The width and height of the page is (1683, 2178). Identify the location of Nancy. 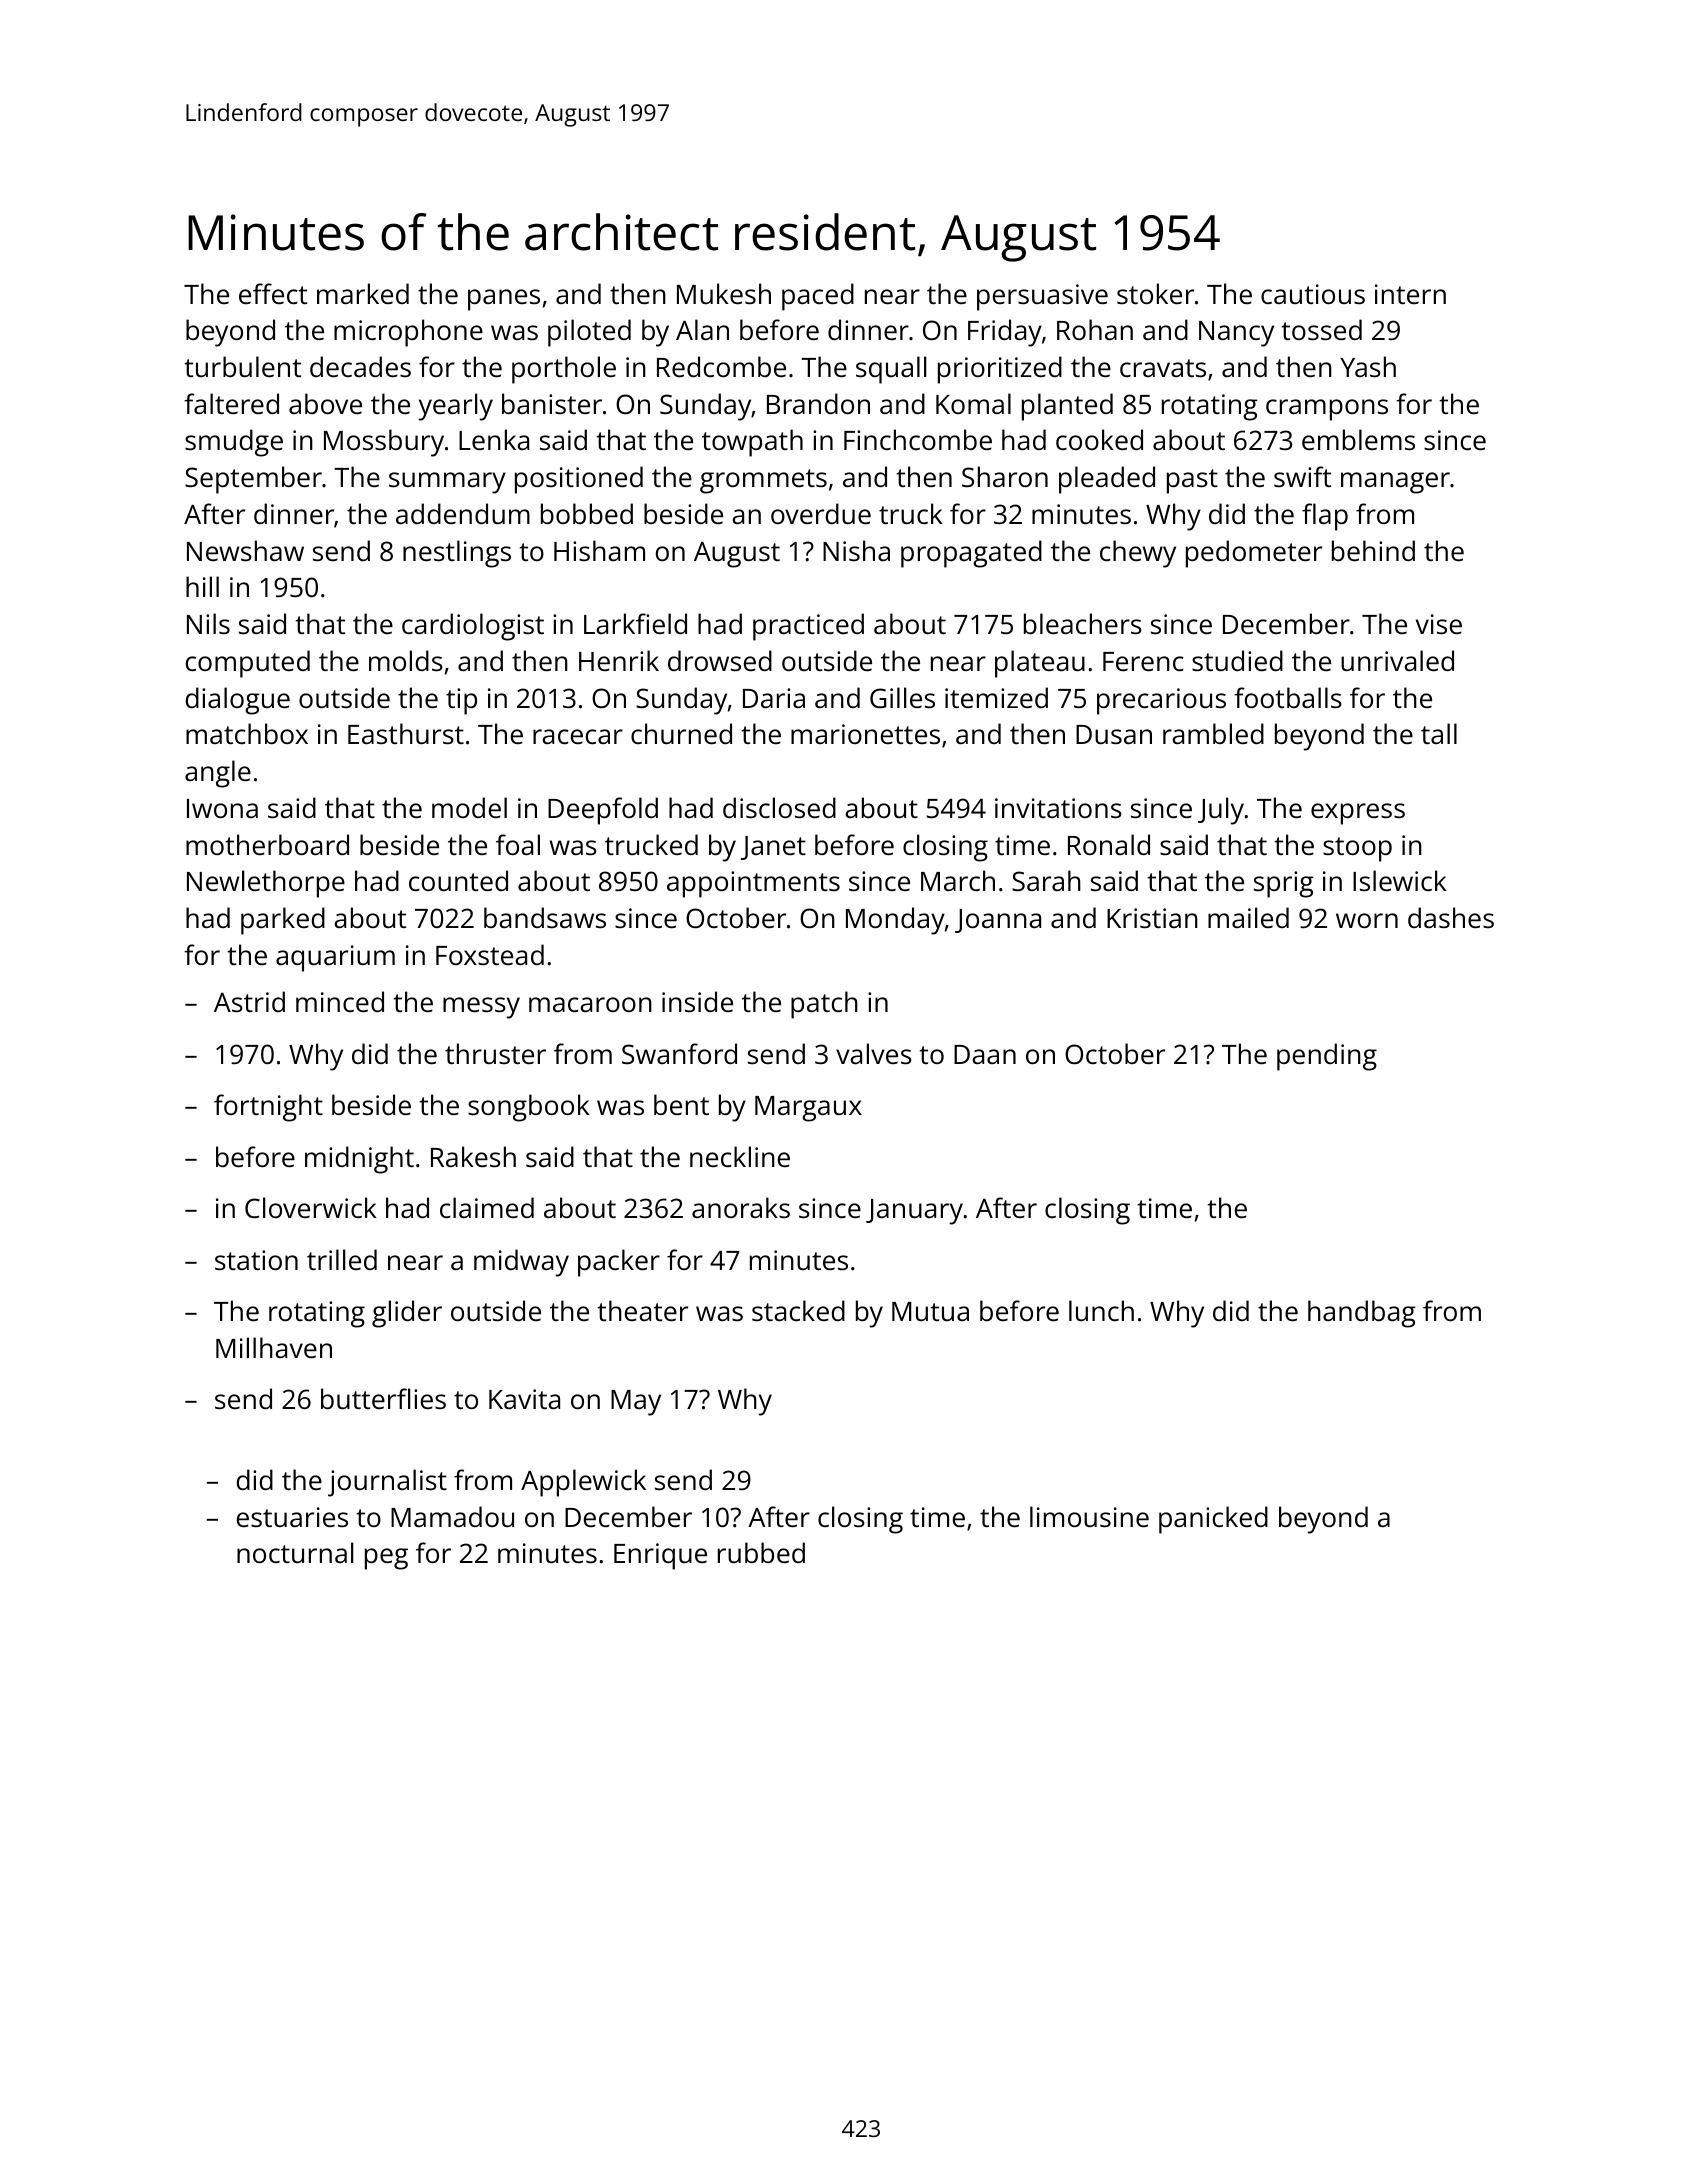
(1236, 334).
